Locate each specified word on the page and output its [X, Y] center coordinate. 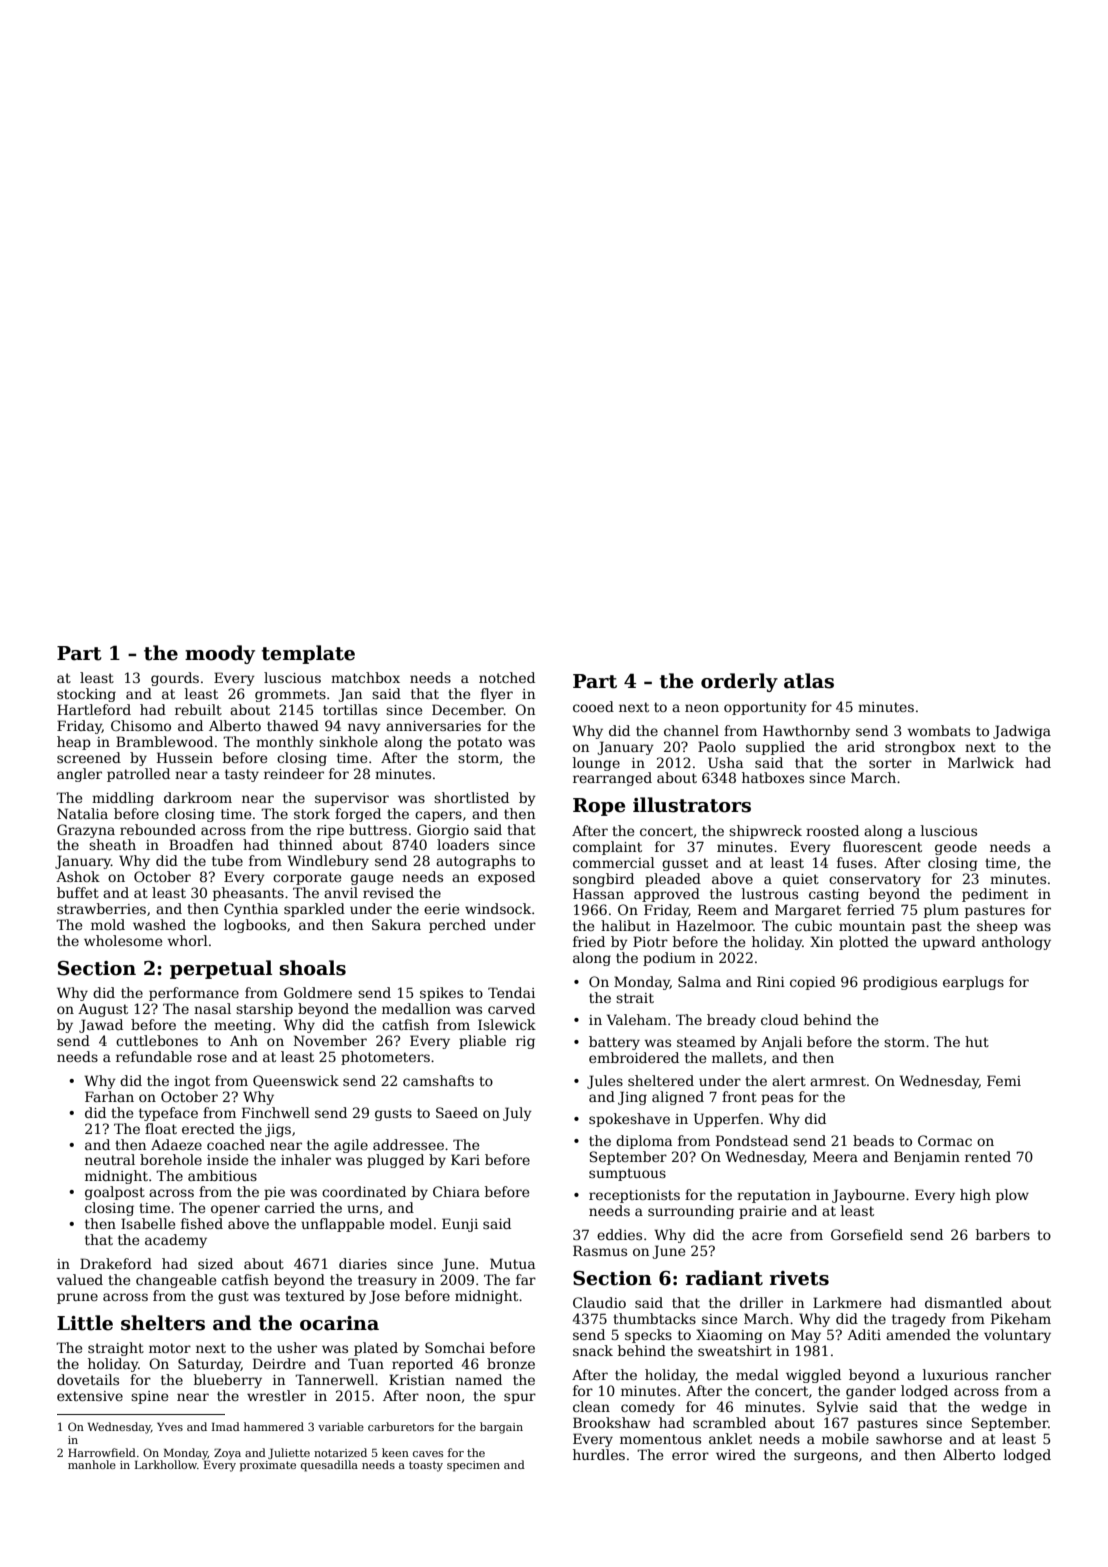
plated [376, 1349]
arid [861, 746]
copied [813, 983]
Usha [725, 762]
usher [297, 1347]
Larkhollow [166, 1464]
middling [123, 799]
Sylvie [837, 1408]
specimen [473, 1466]
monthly [285, 743]
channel [691, 730]
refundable [154, 1056]
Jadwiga [1022, 732]
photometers [385, 1058]
